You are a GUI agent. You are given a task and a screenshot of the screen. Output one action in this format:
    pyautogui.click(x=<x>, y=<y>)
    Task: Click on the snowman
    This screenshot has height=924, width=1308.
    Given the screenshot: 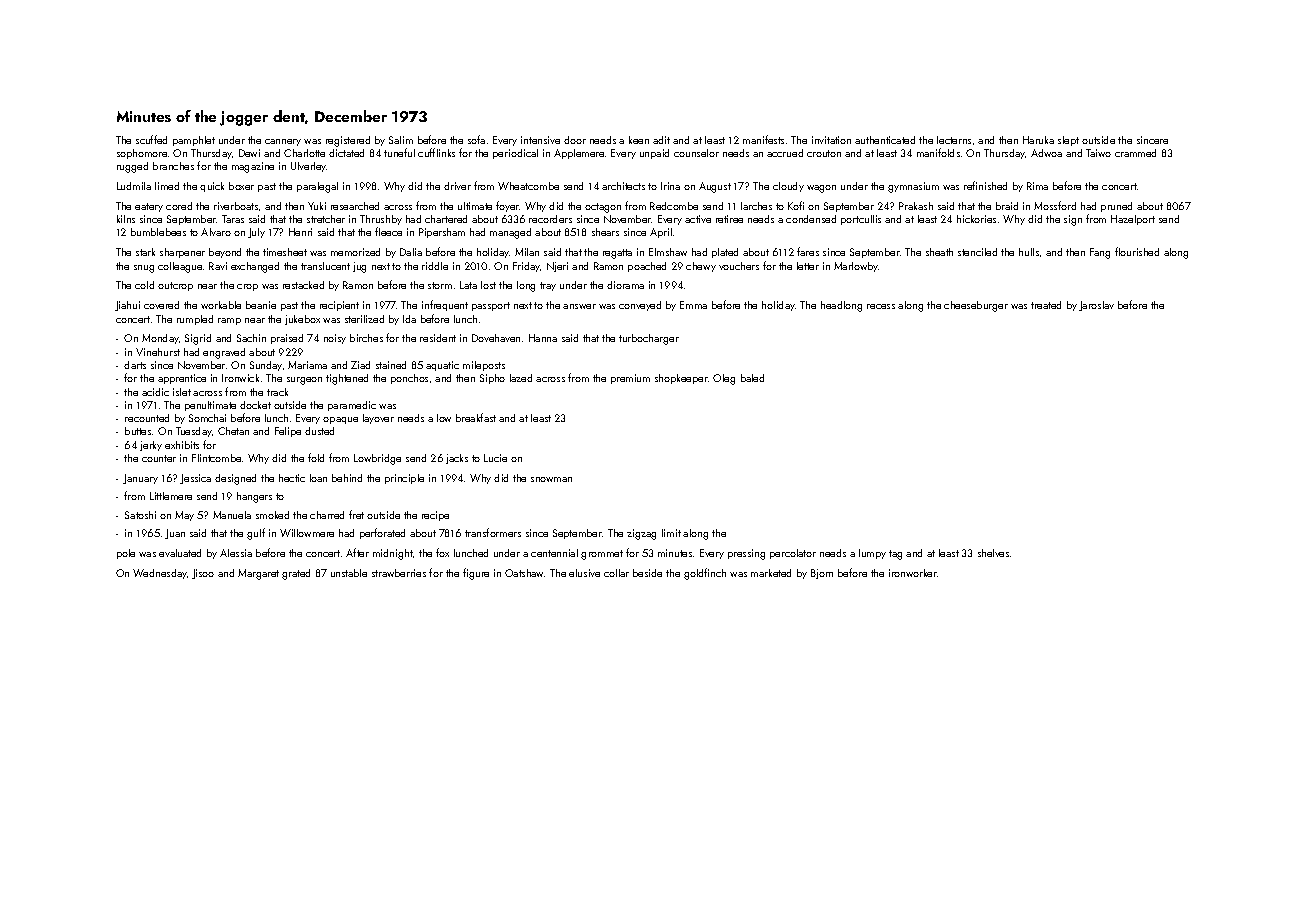 What is the action you would take?
    pyautogui.click(x=551, y=479)
